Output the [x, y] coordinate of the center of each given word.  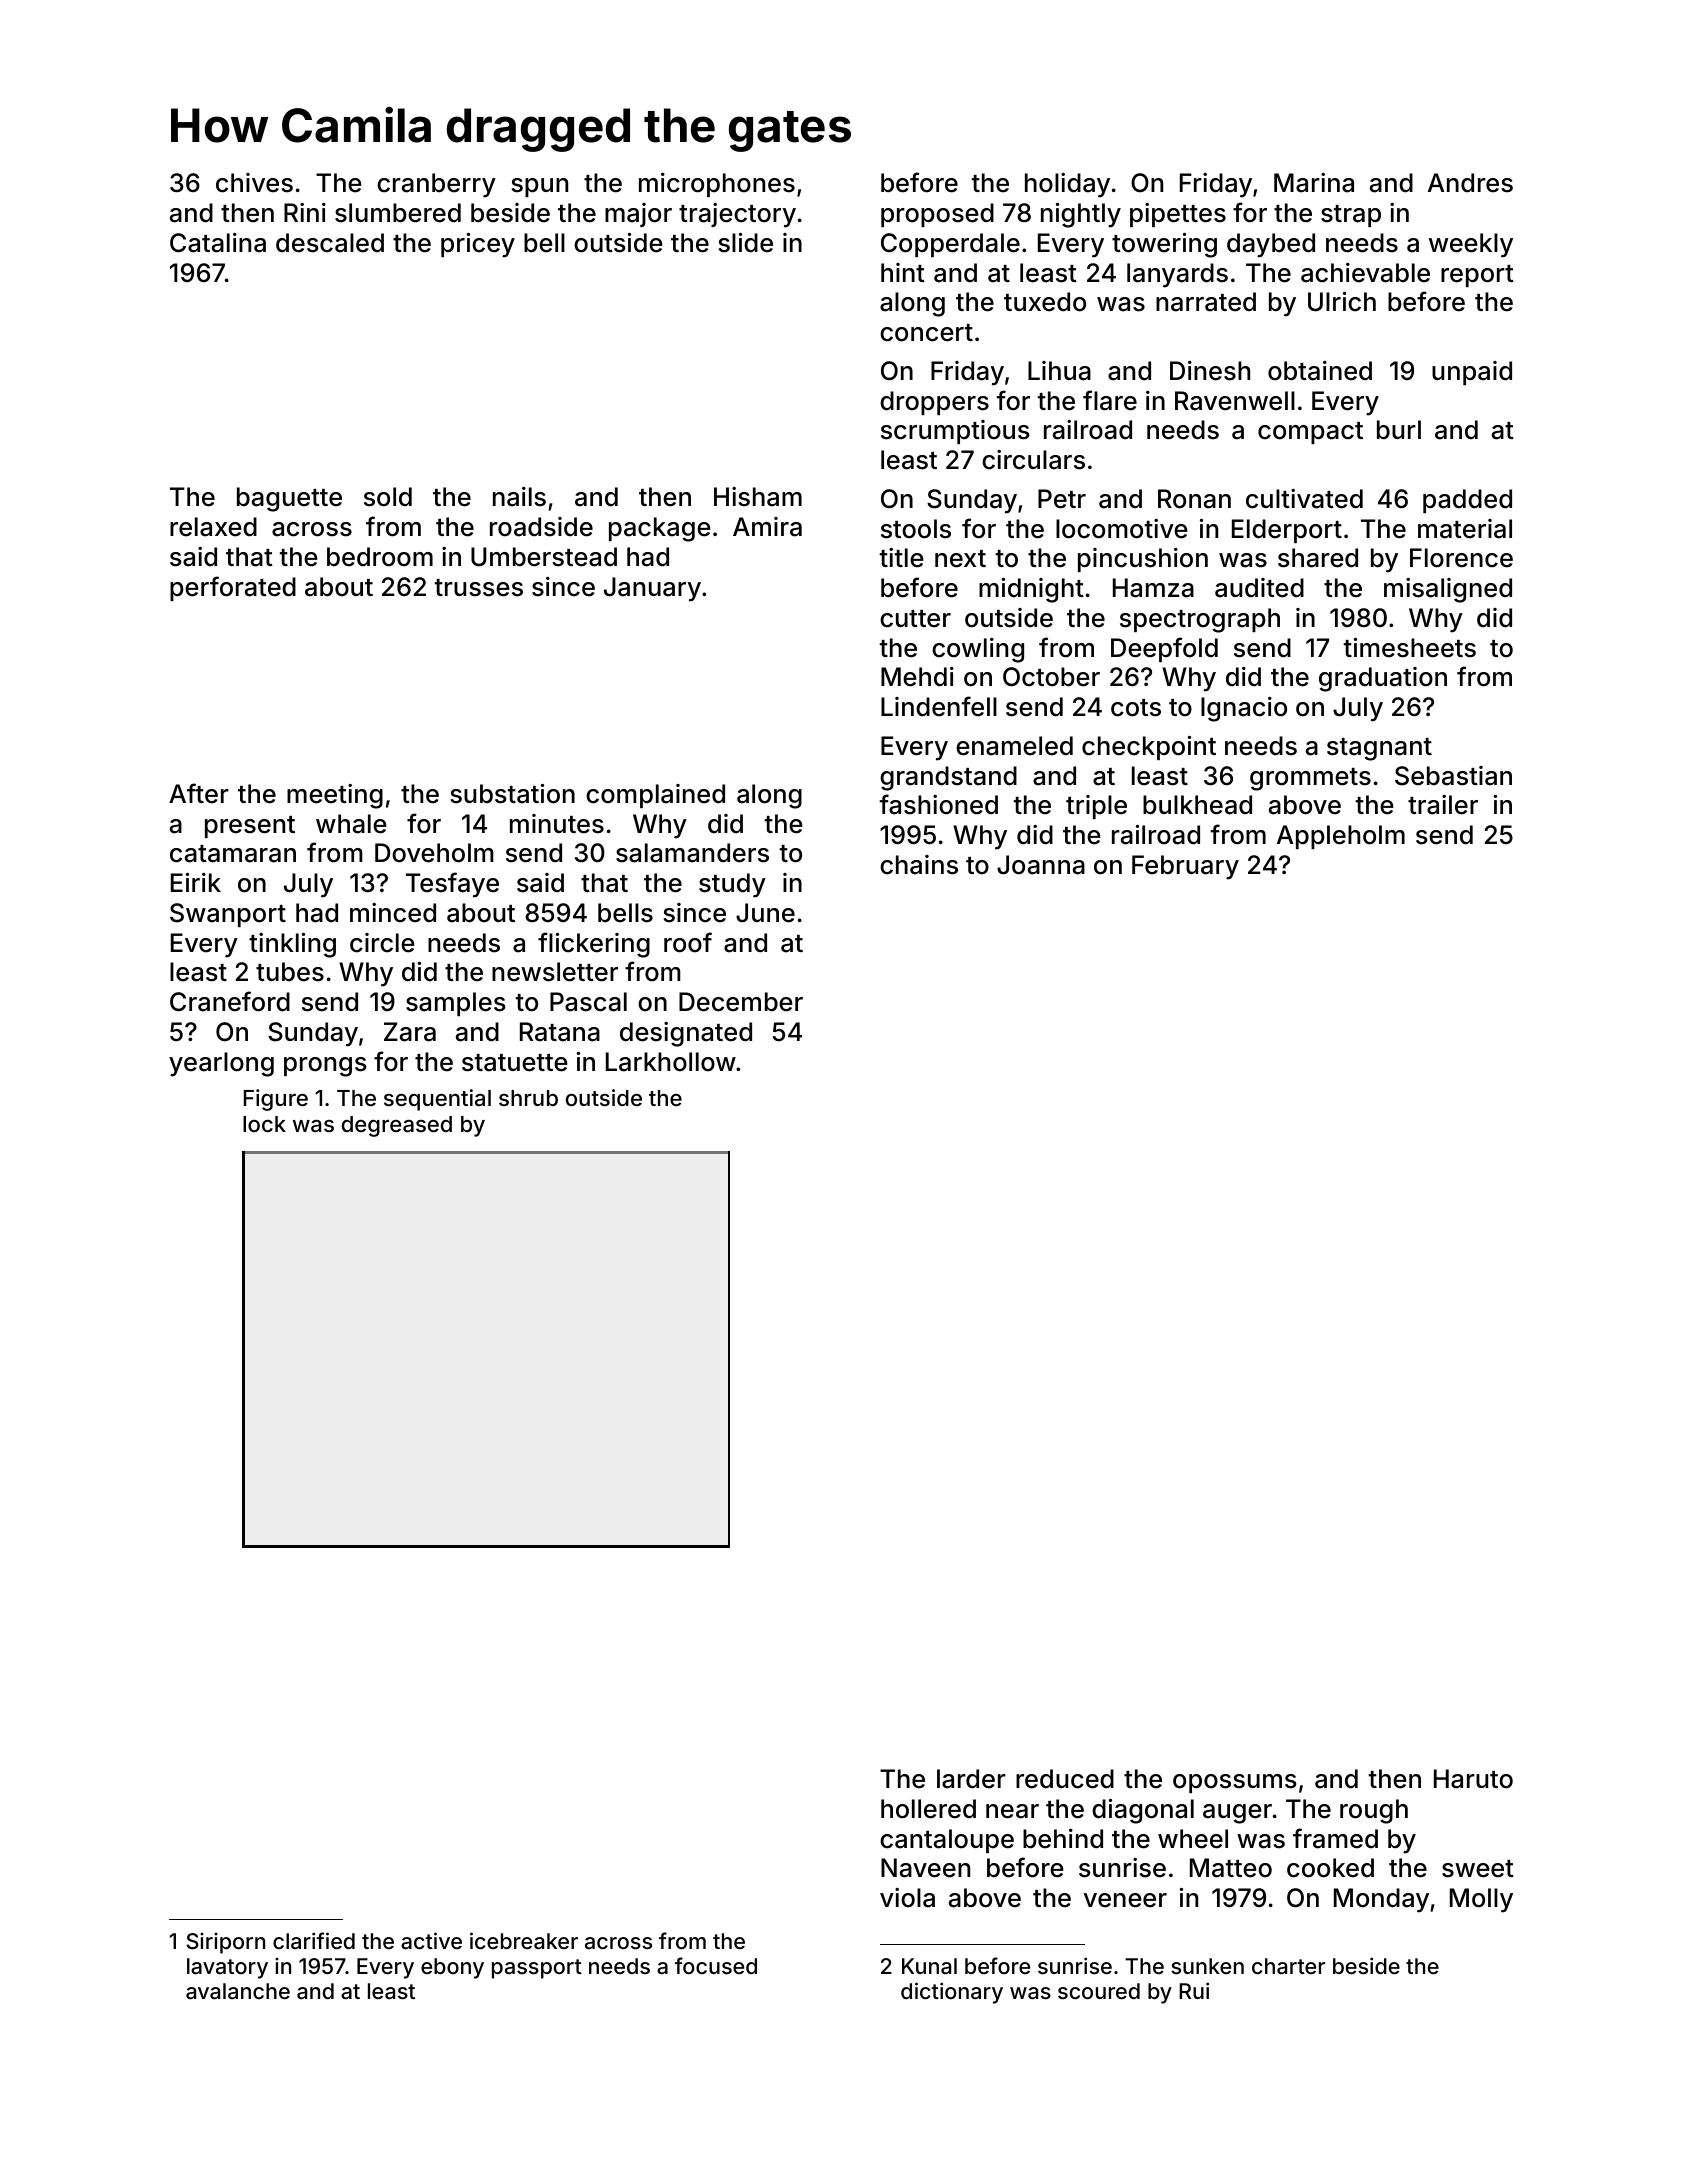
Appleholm [1341, 837]
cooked [1330, 1868]
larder [971, 1779]
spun [539, 187]
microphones [717, 185]
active [431, 1941]
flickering [594, 945]
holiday [1067, 185]
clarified [314, 1940]
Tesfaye [452, 885]
